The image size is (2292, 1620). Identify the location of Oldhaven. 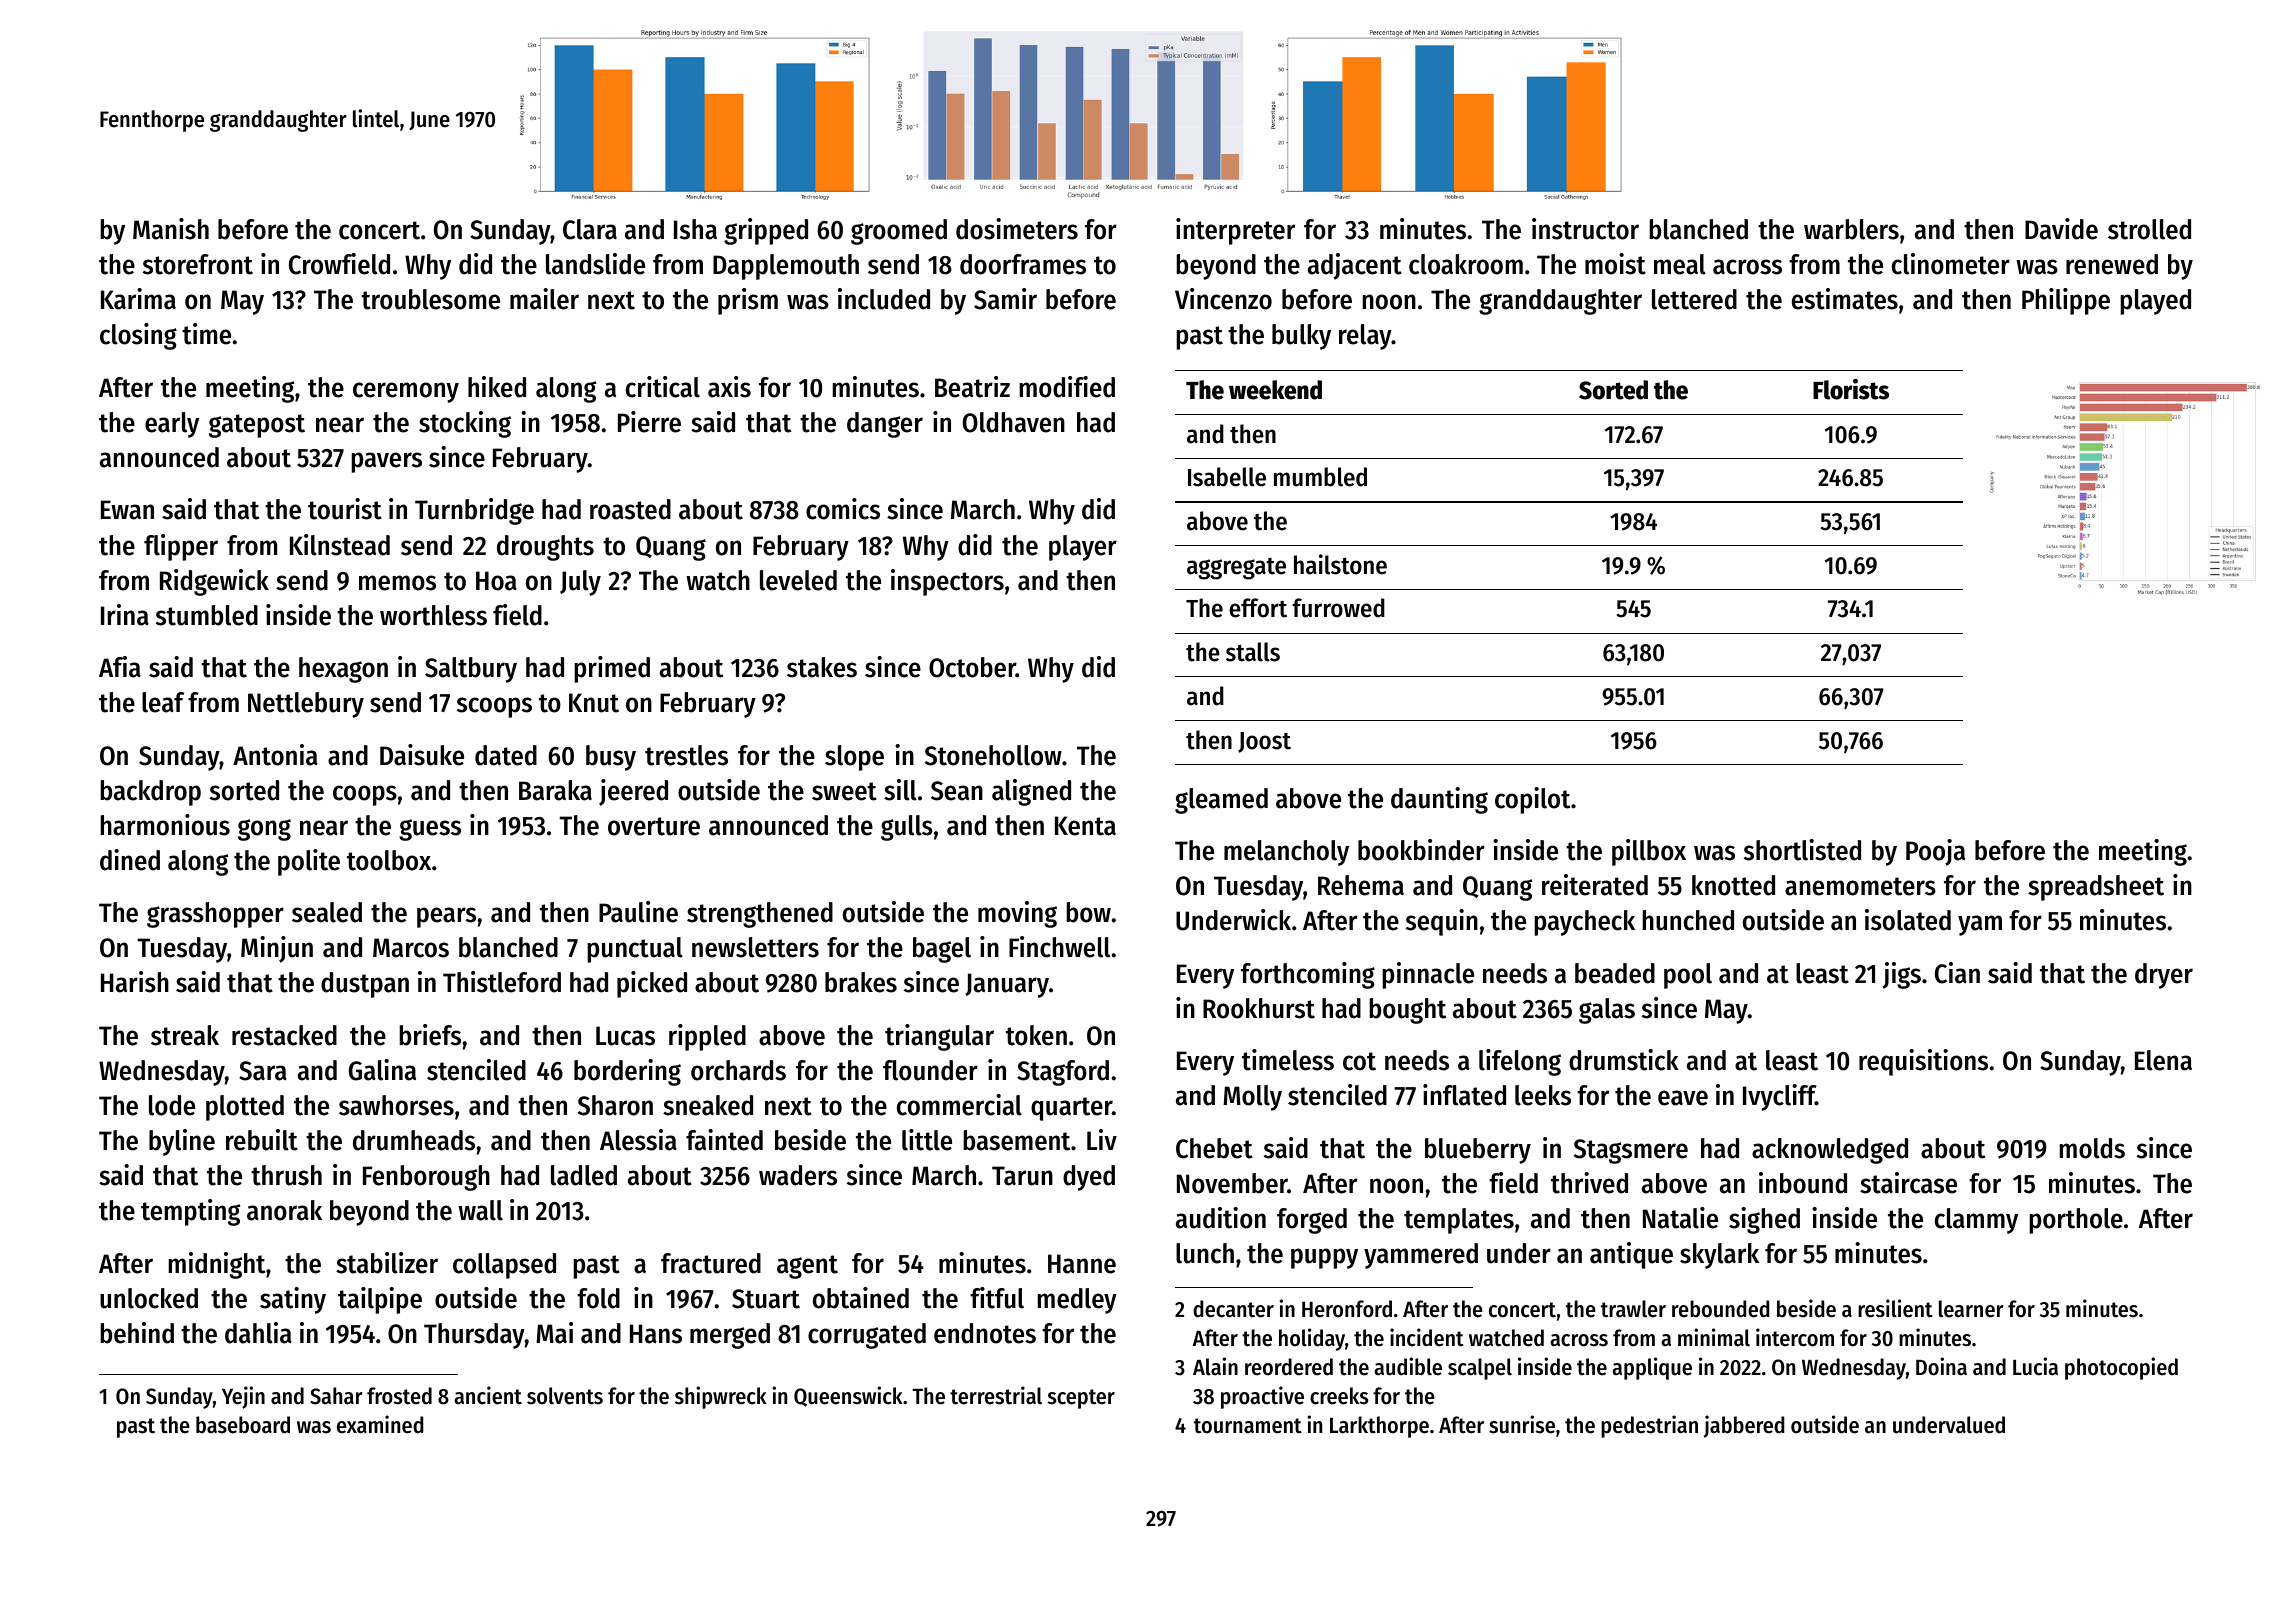
(1014, 422).
